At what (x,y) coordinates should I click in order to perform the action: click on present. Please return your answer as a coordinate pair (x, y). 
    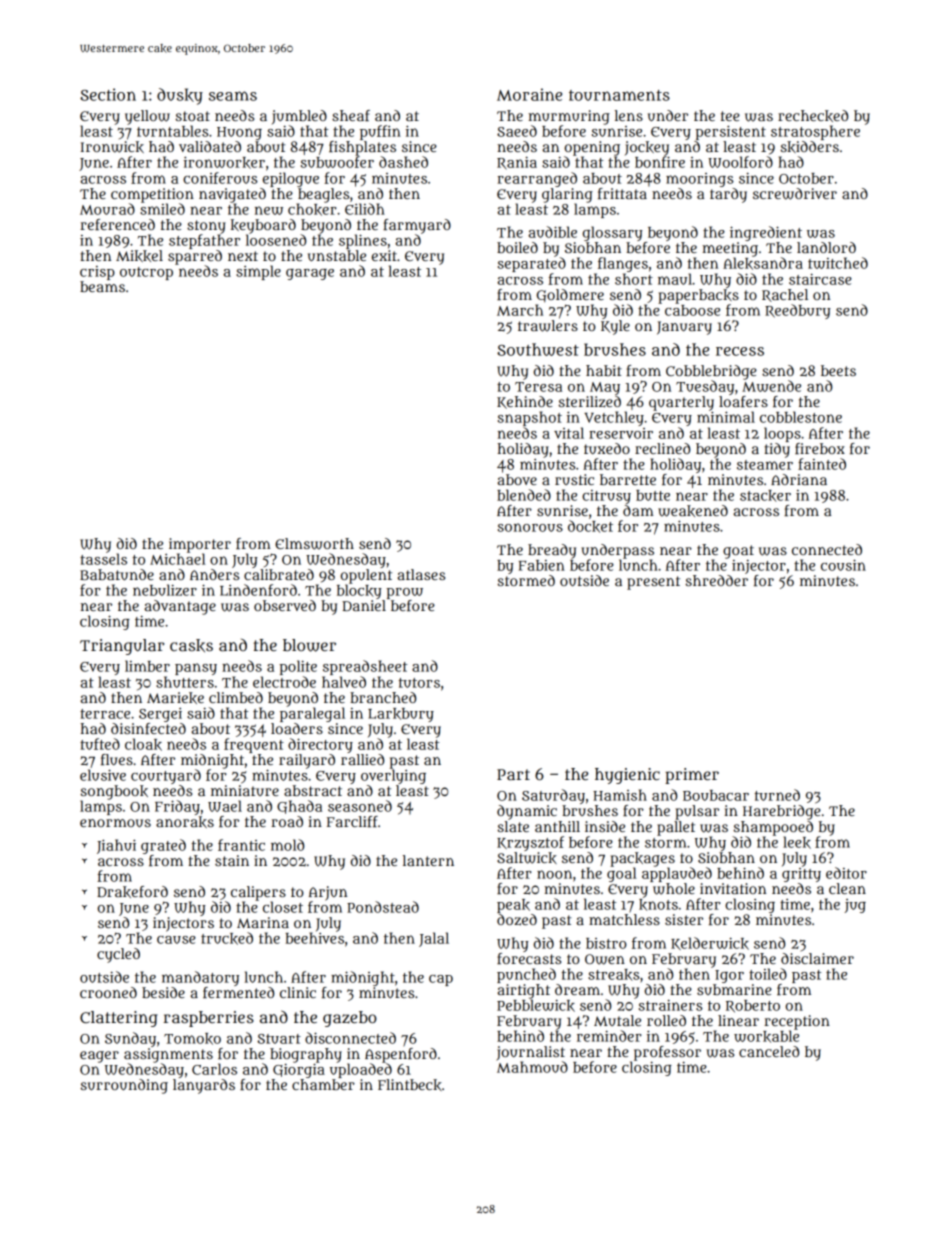
    Looking at the image, I should click on (653, 583).
